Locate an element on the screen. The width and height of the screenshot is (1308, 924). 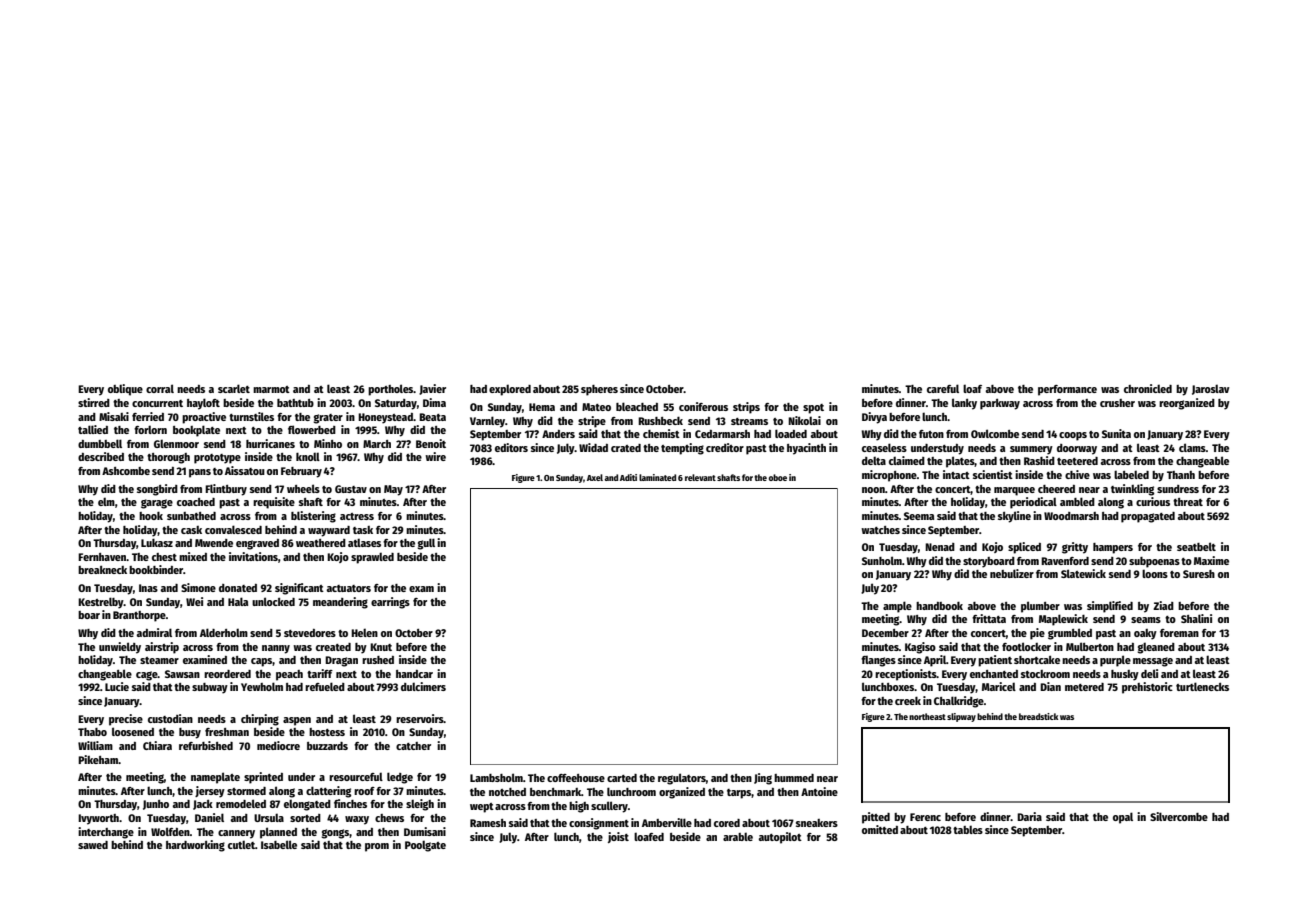
sorted is located at coordinates (305, 818).
